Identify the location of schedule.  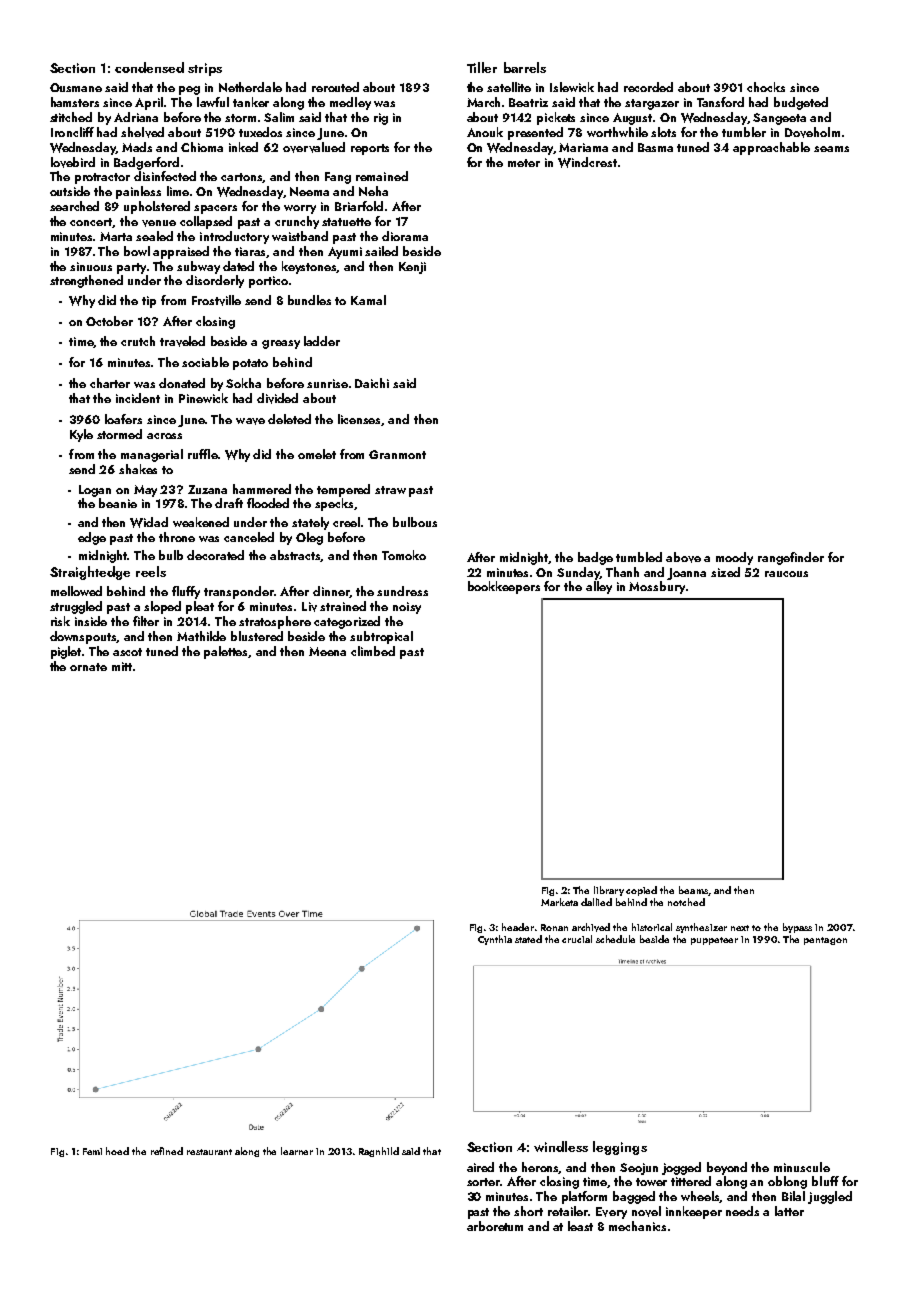
(615, 939).
